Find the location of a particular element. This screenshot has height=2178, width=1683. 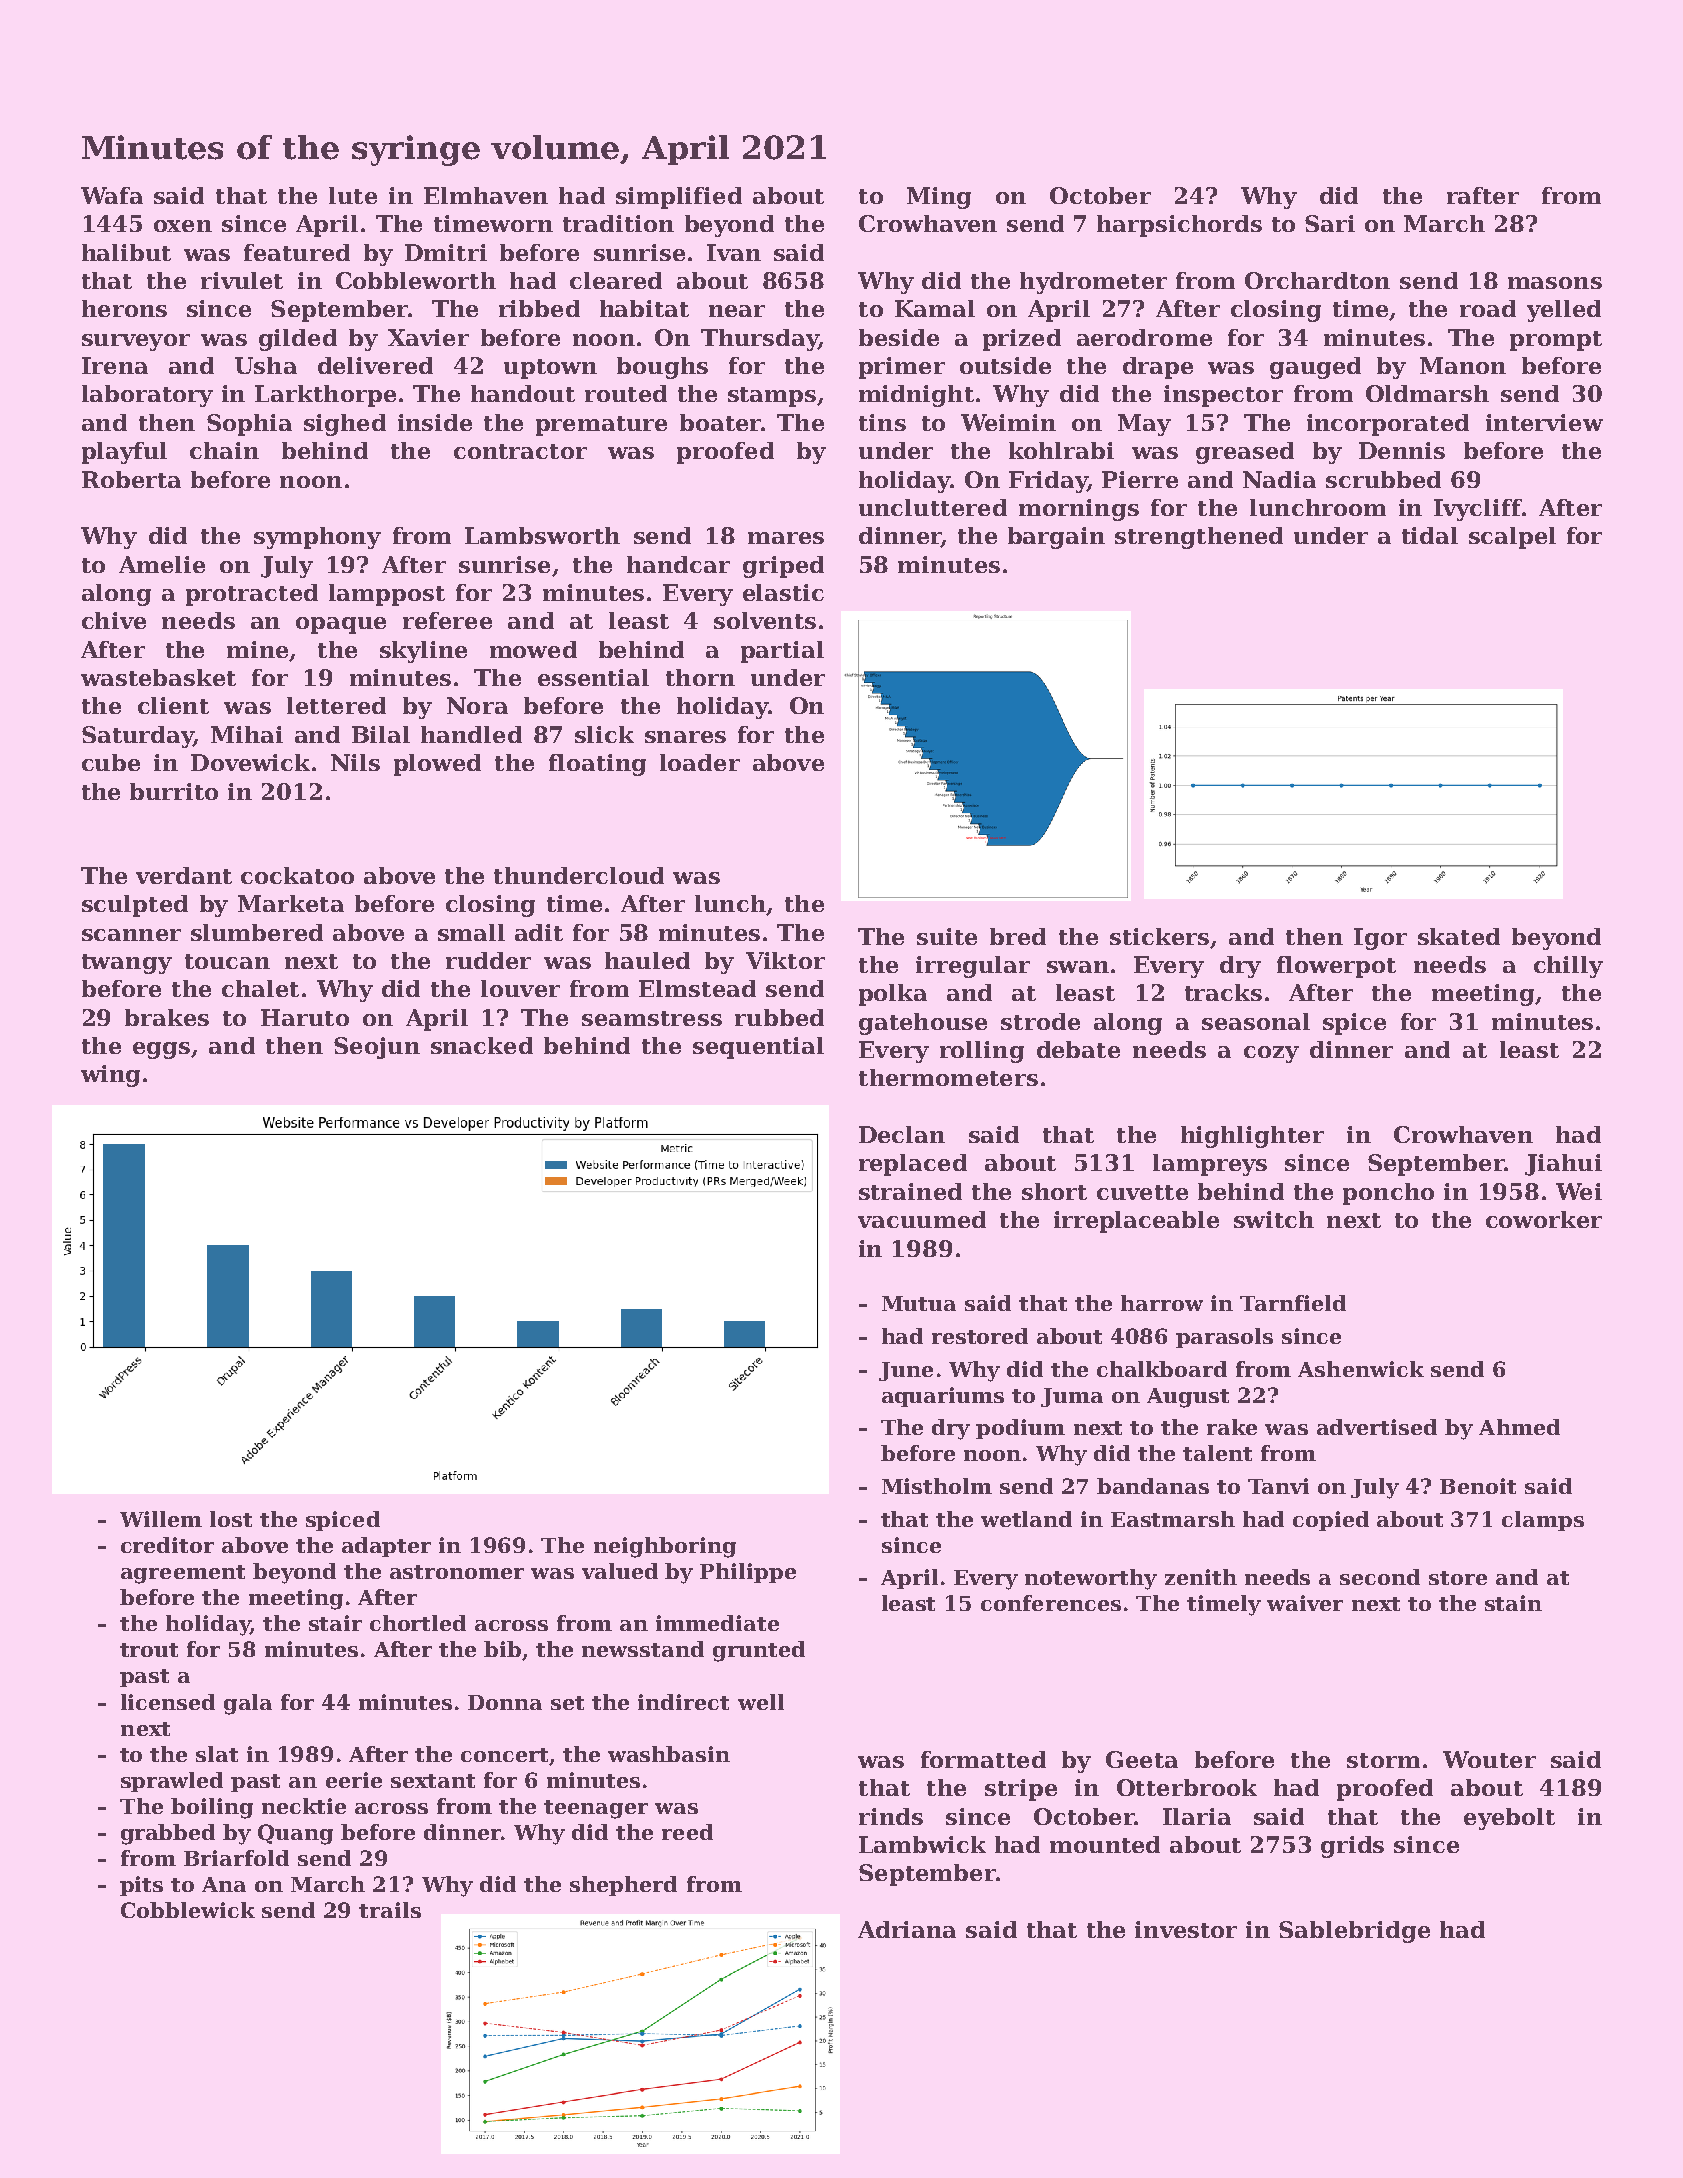

trails is located at coordinates (390, 1910).
